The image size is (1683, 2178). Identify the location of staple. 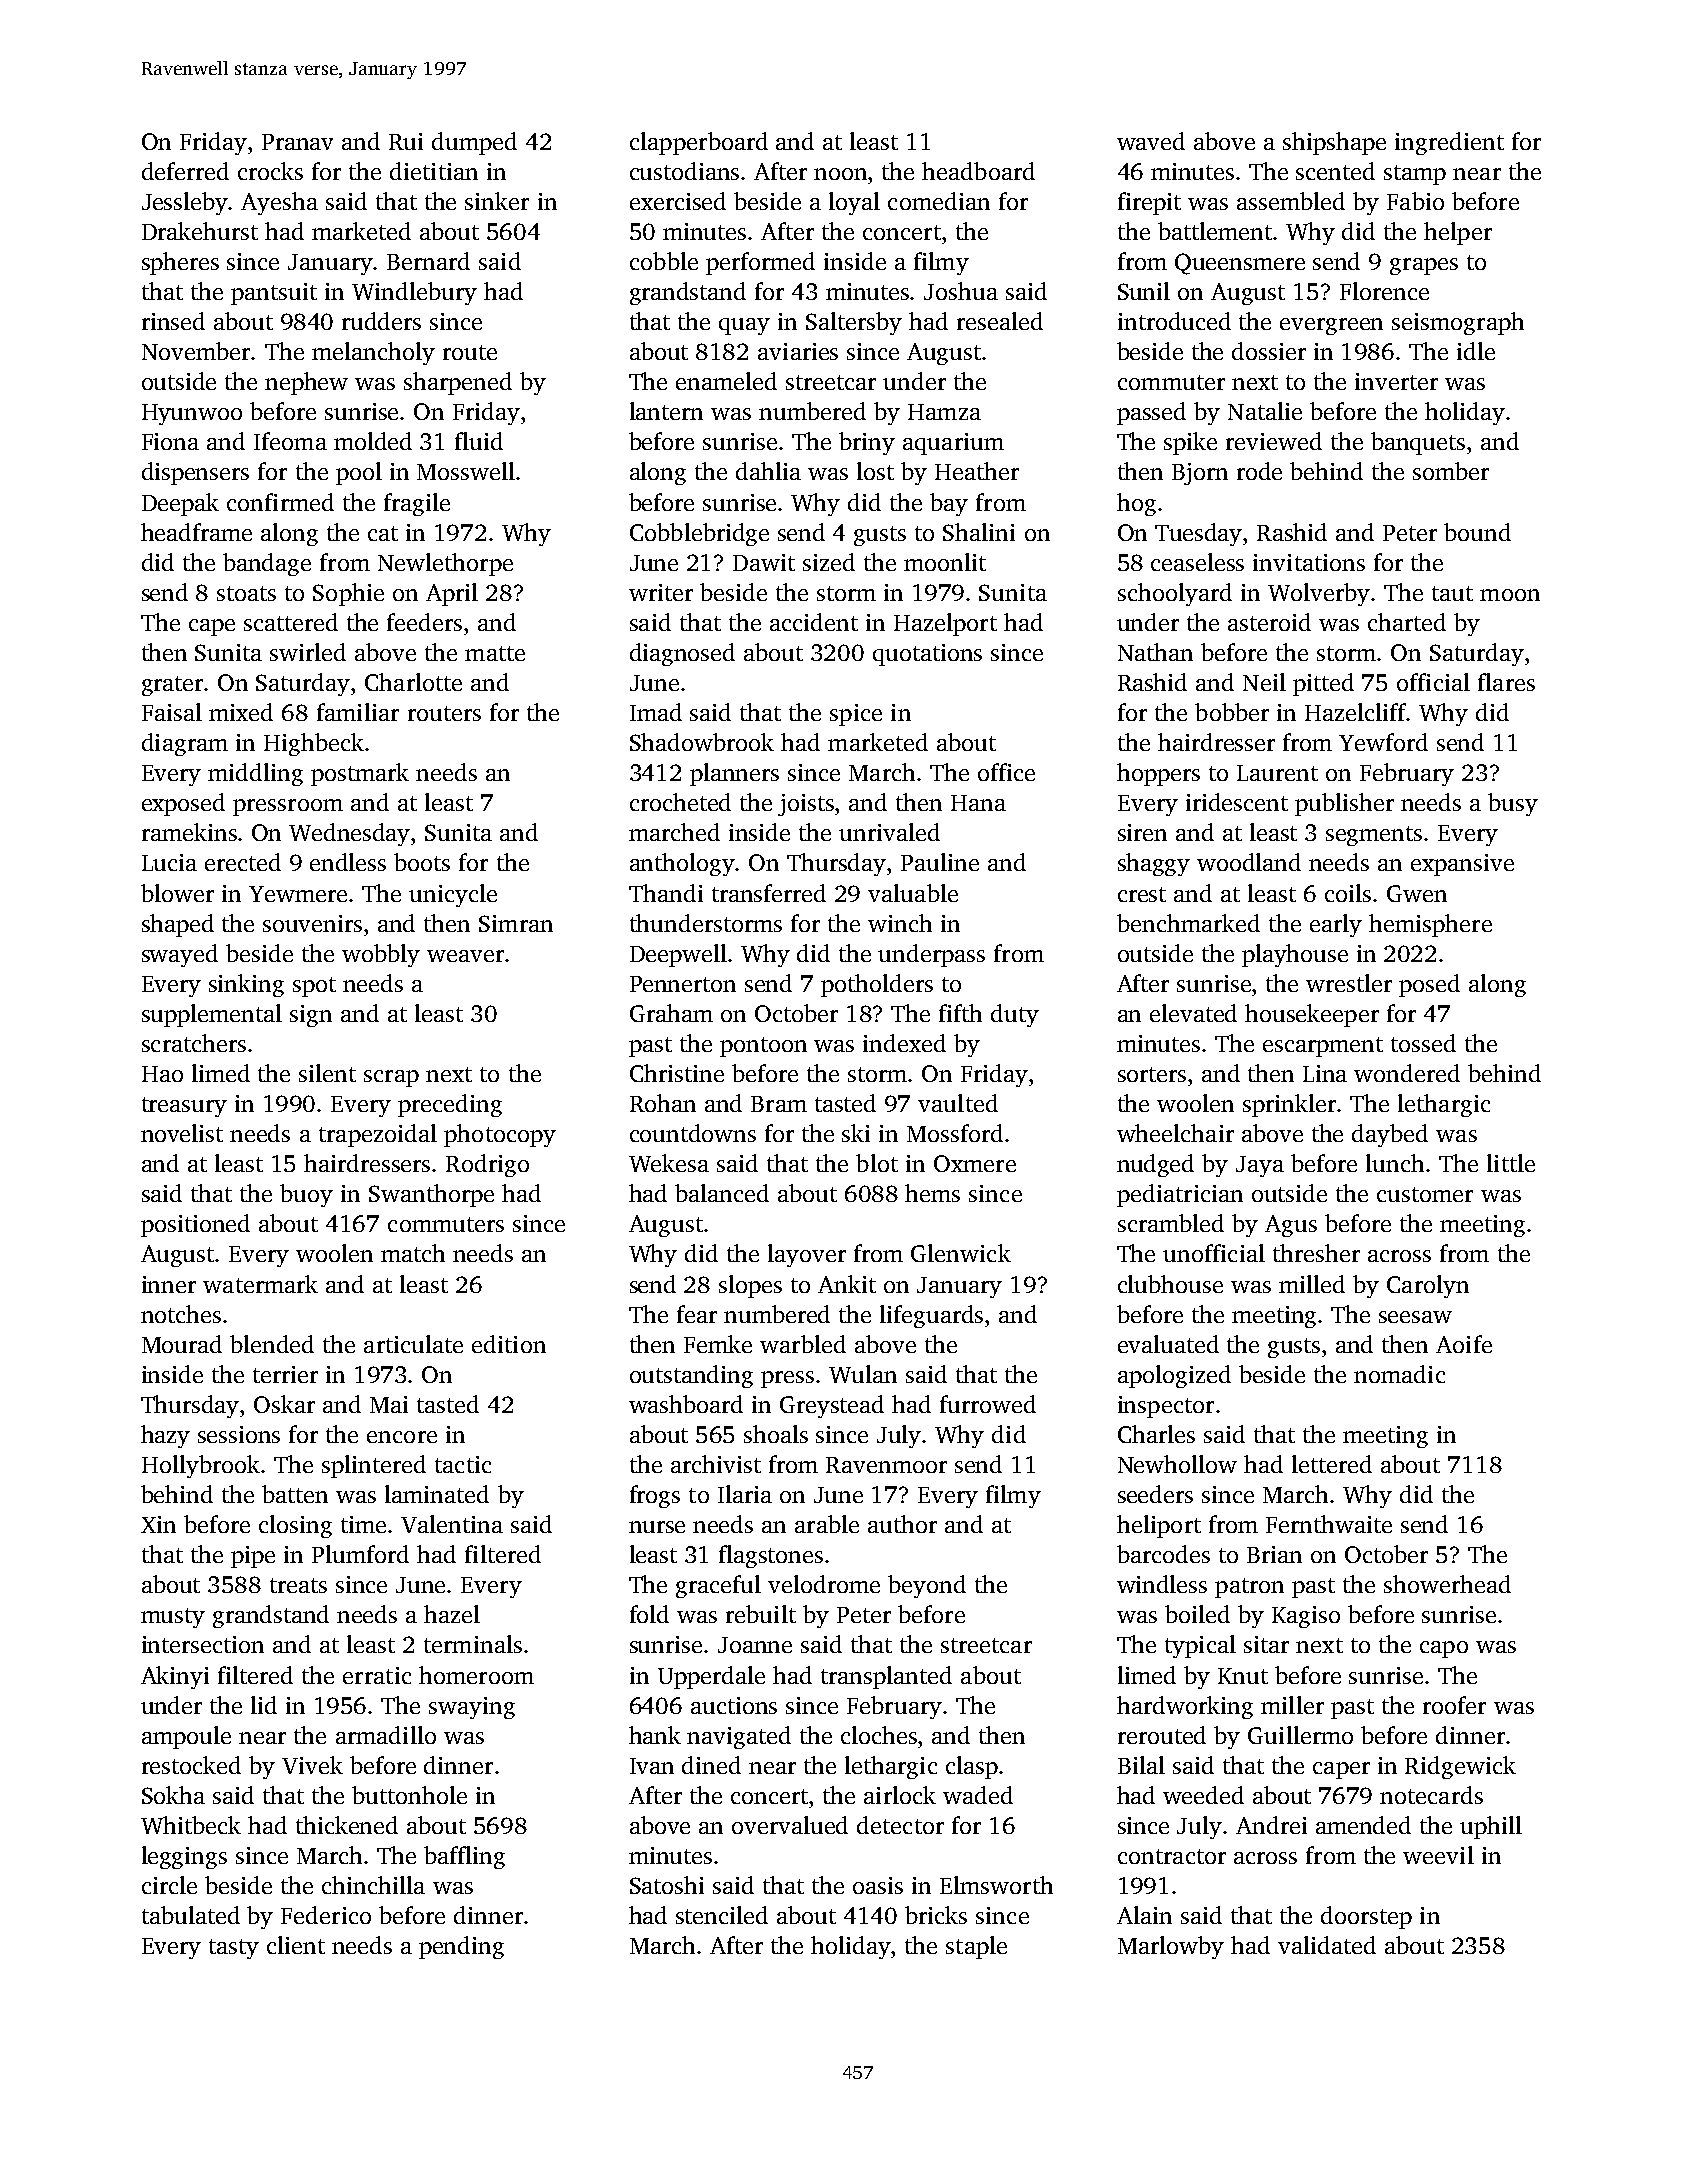
(976, 1947).
